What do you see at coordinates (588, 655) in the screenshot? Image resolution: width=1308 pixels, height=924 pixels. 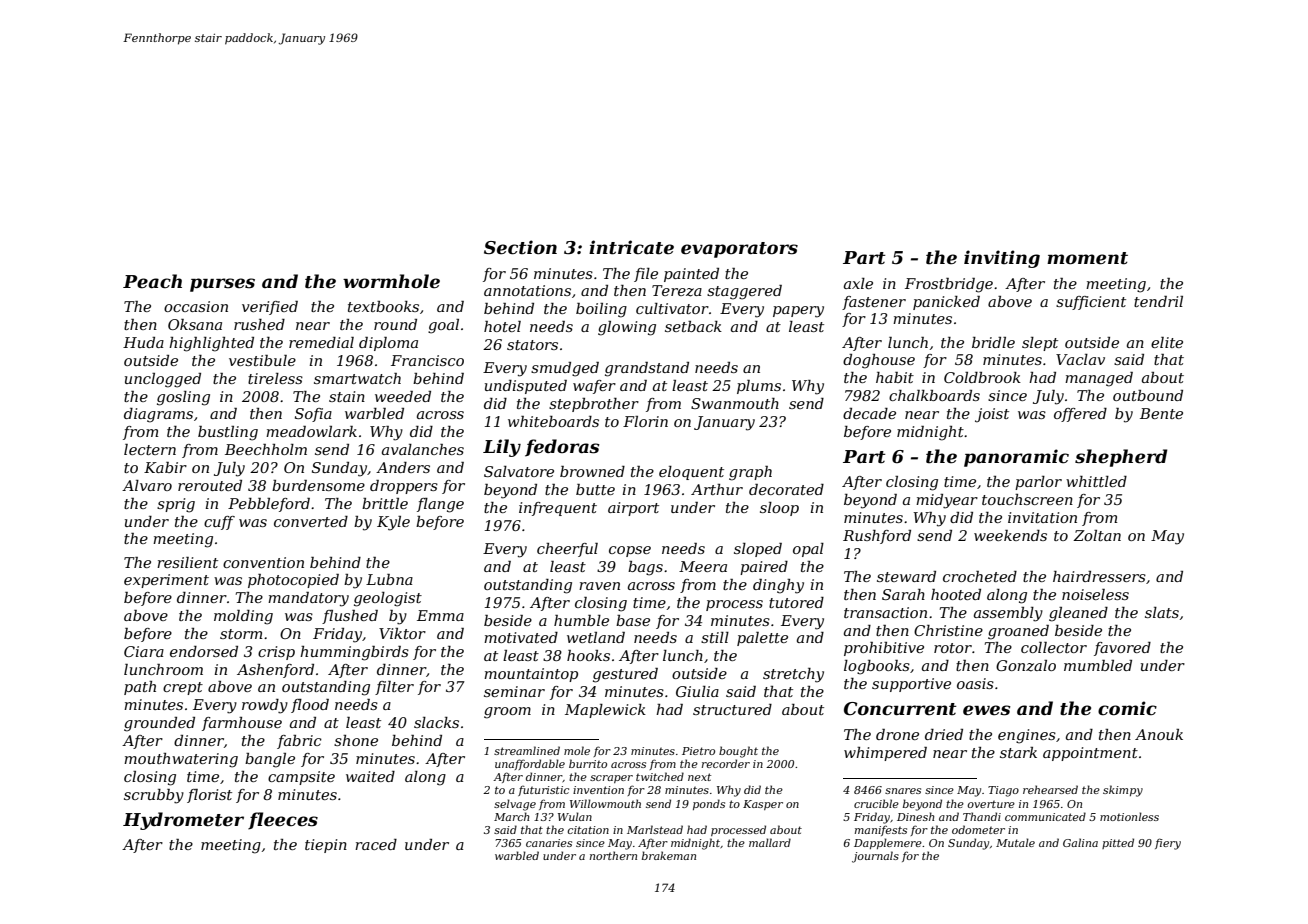 I see `hooks` at bounding box center [588, 655].
